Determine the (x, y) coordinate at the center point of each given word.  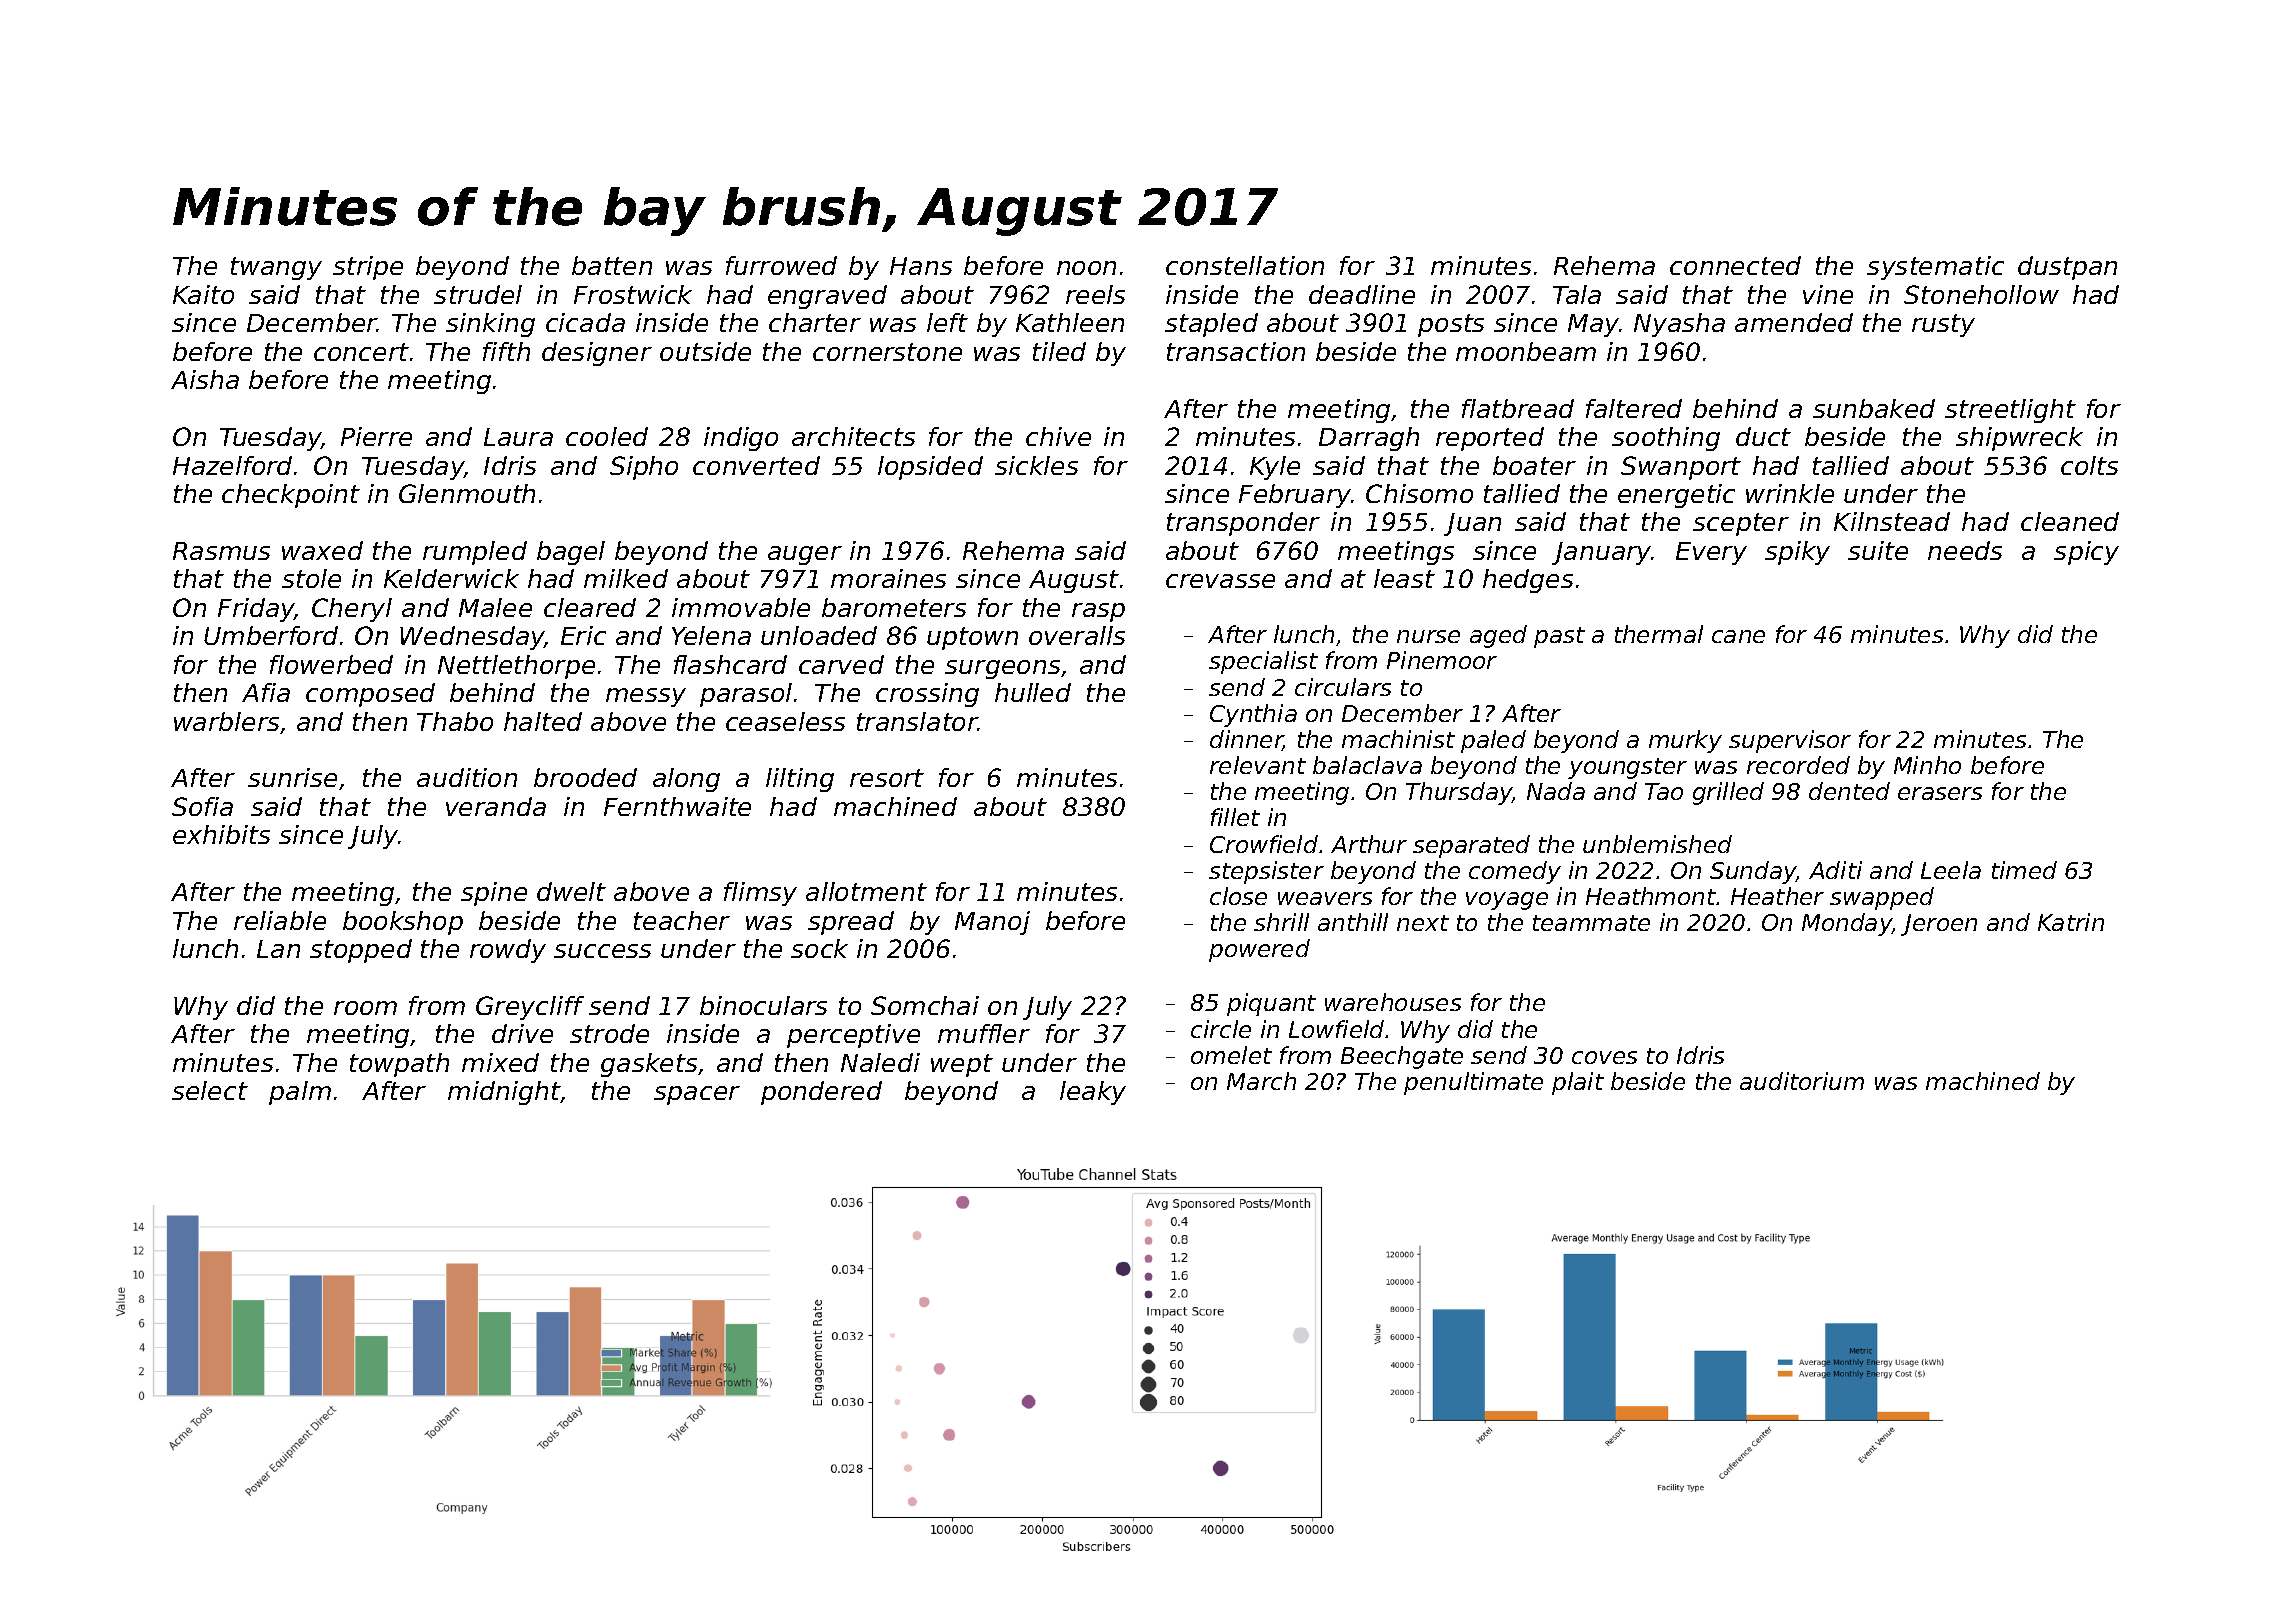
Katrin (2071, 922)
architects (853, 436)
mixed (500, 1062)
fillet (1235, 817)
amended (1794, 322)
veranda (496, 806)
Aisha (205, 379)
